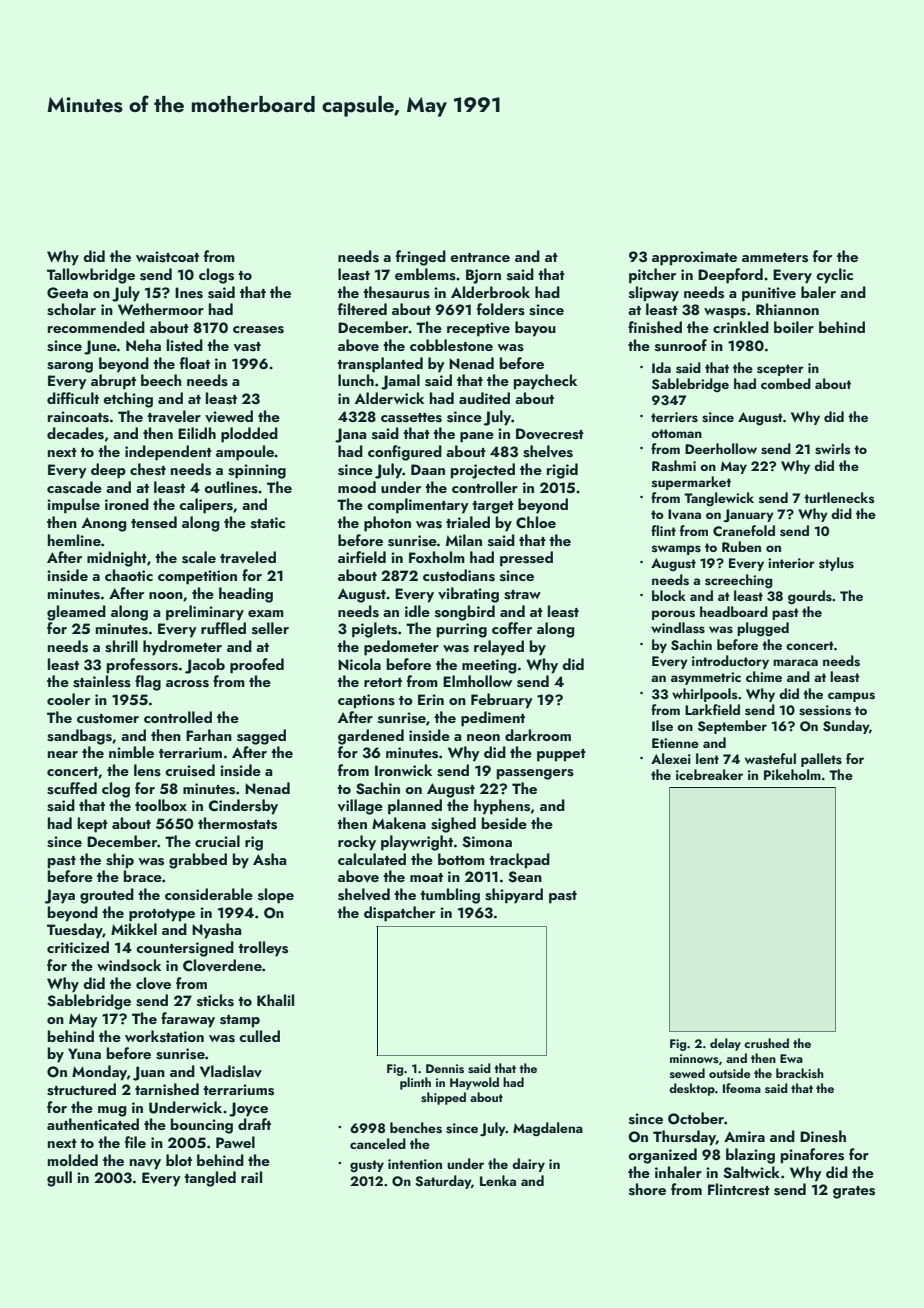 The image size is (924, 1308). I want to click on ammeters, so click(775, 258).
